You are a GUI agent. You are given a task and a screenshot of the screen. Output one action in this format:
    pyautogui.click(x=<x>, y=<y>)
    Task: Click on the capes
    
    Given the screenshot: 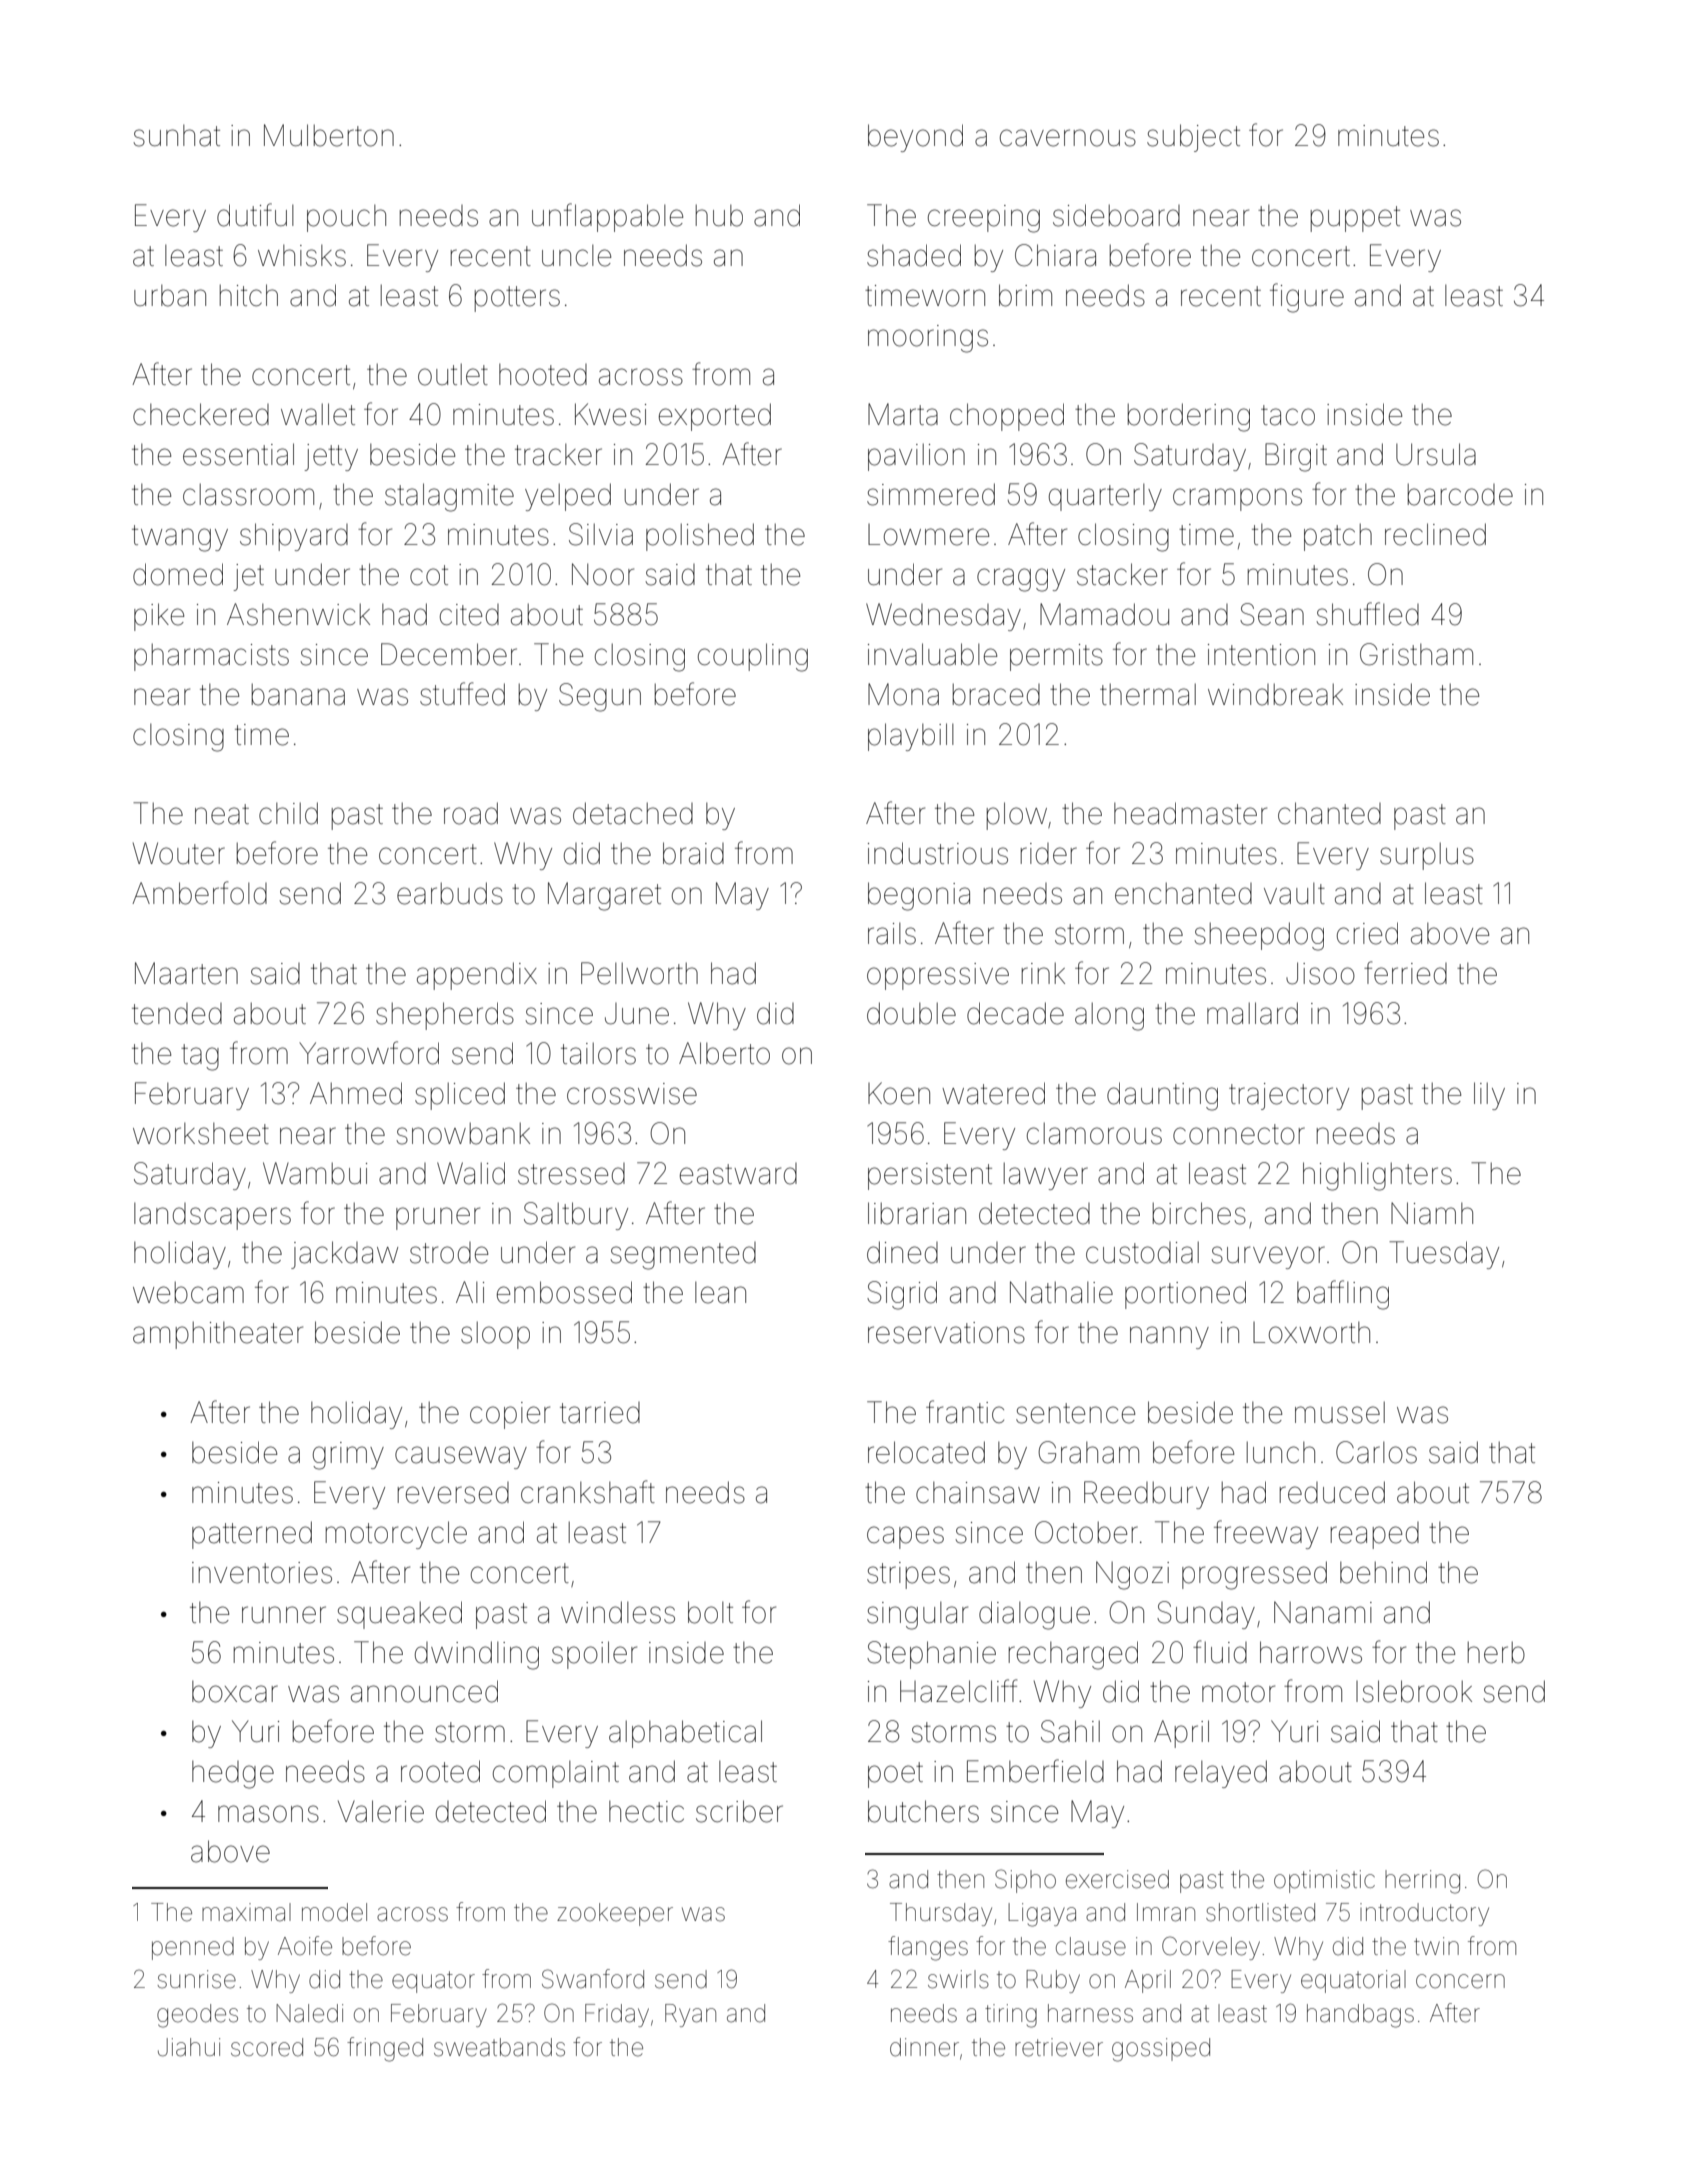 What is the action you would take?
    pyautogui.click(x=905, y=1537)
